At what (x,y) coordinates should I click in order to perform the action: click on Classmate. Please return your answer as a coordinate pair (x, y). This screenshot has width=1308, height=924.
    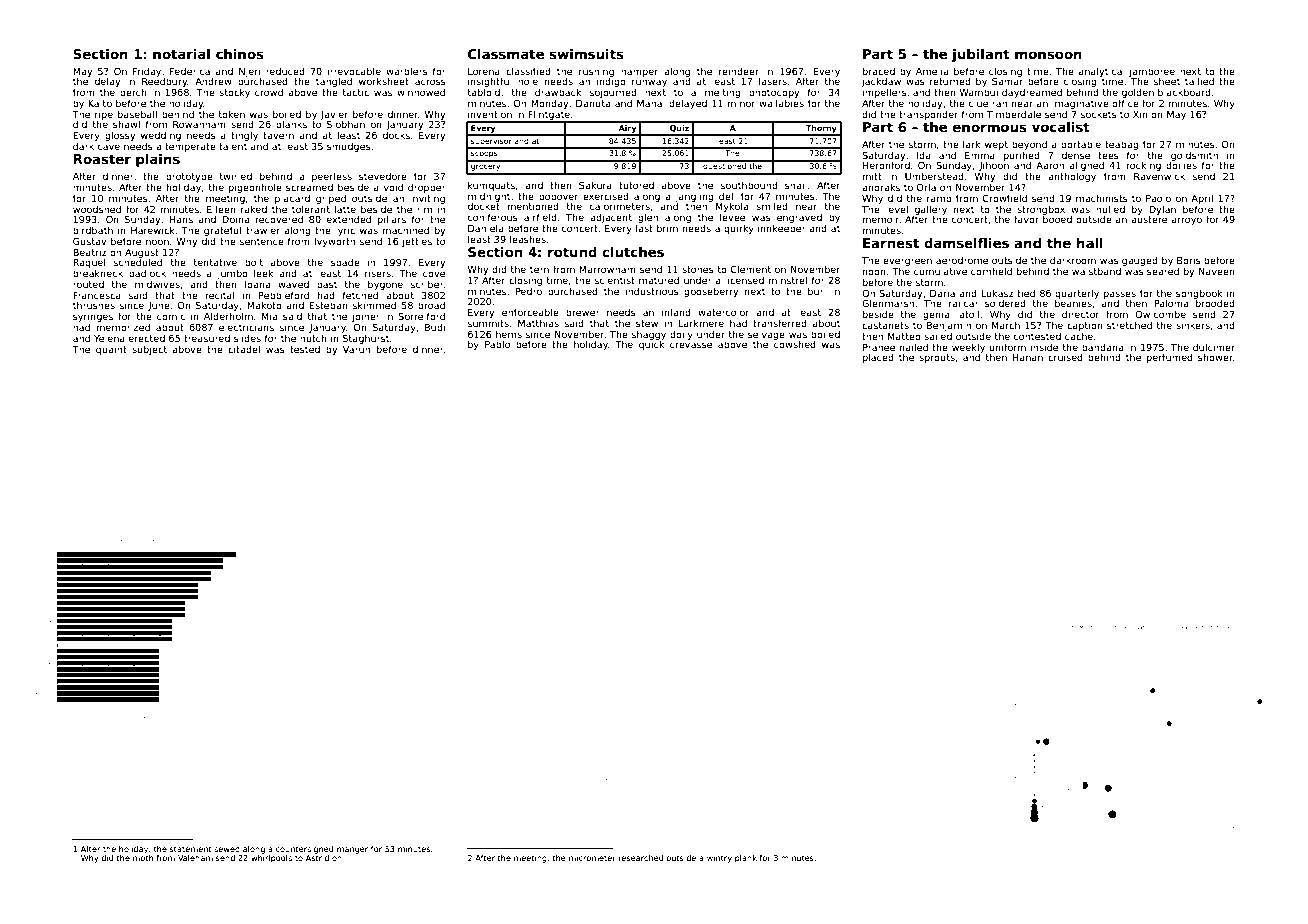
    Looking at the image, I should click on (506, 54).
